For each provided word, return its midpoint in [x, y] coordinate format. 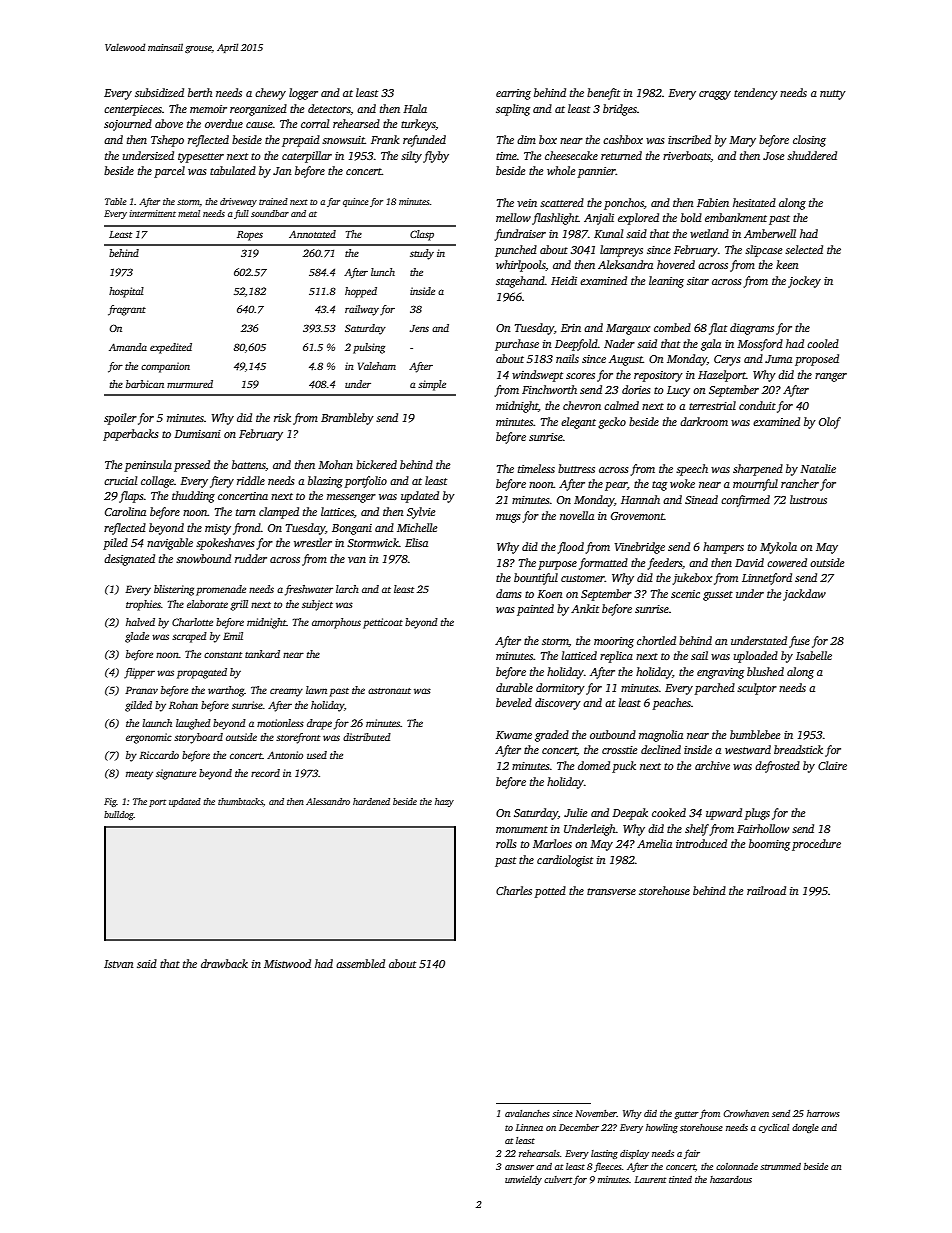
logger [303, 94]
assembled [360, 963]
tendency [756, 94]
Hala [415, 108]
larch [347, 589]
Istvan [118, 964]
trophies [143, 605]
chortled [656, 640]
